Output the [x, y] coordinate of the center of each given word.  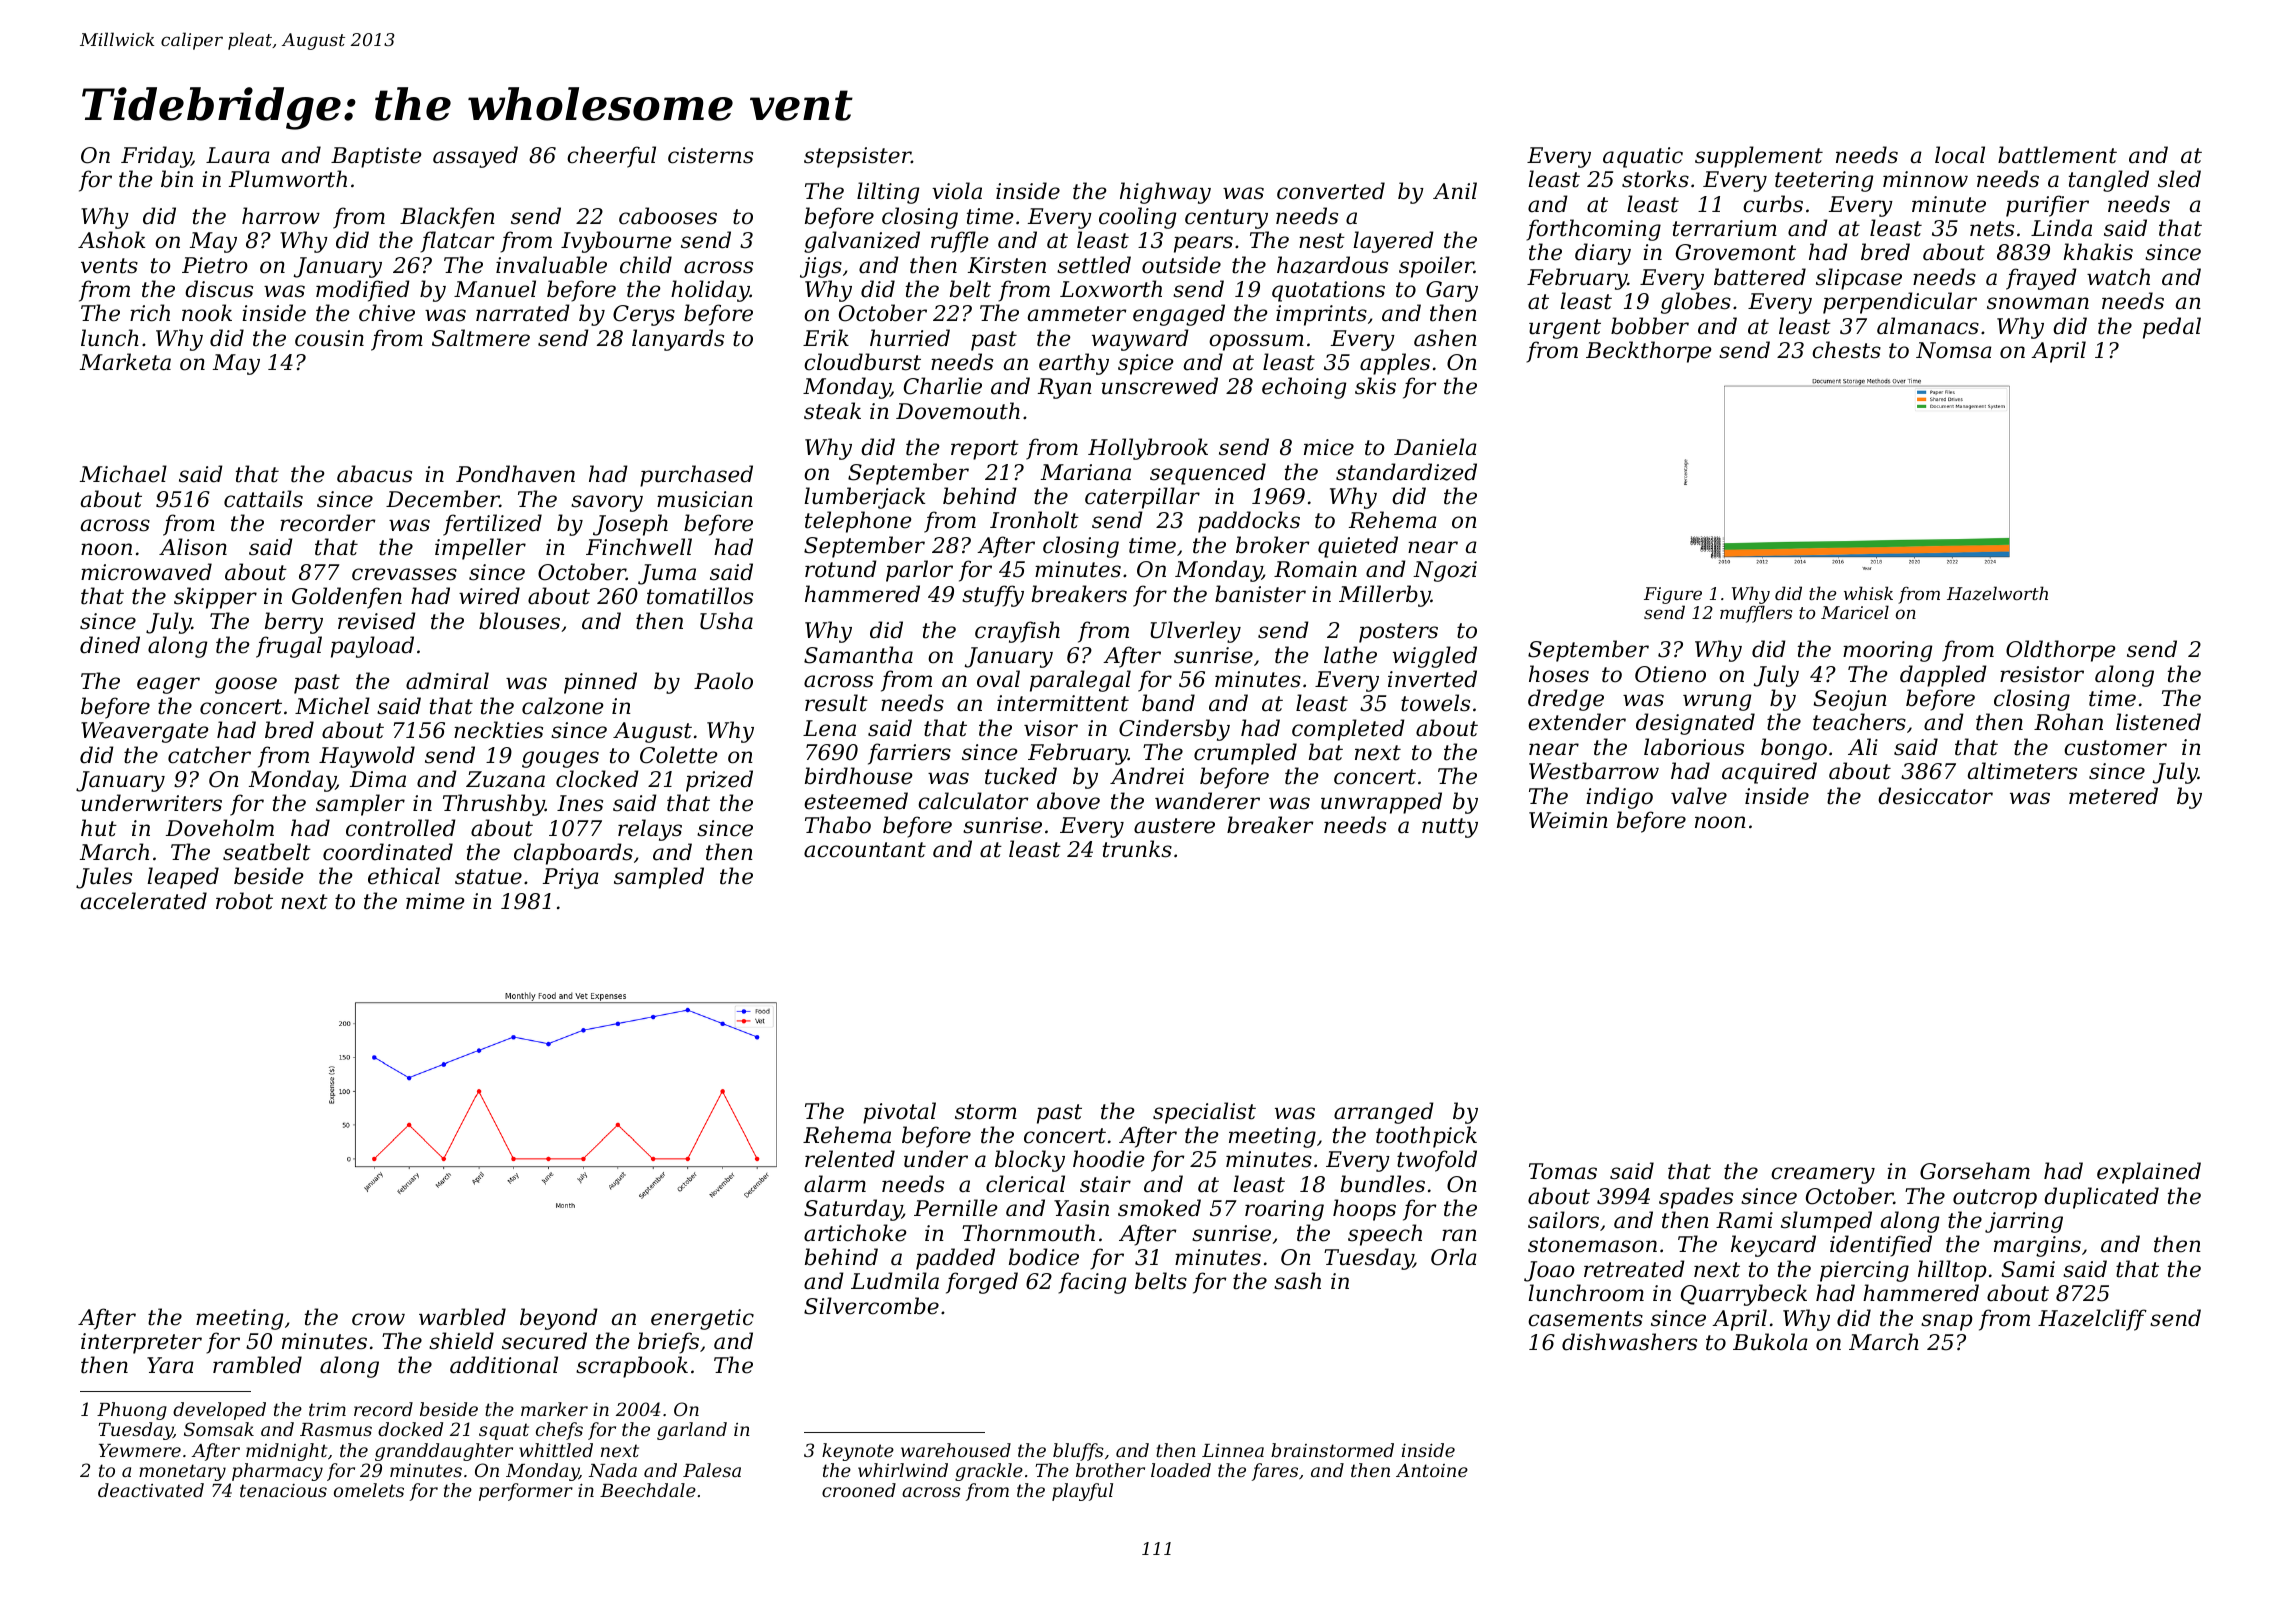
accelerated [144, 901]
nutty [1450, 828]
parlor [919, 571]
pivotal [899, 1113]
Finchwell [639, 547]
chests [1846, 350]
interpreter [141, 1343]
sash [1297, 1281]
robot [244, 901]
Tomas [1563, 1171]
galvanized [862, 242]
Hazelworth [1997, 593]
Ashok [111, 240]
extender [1577, 722]
